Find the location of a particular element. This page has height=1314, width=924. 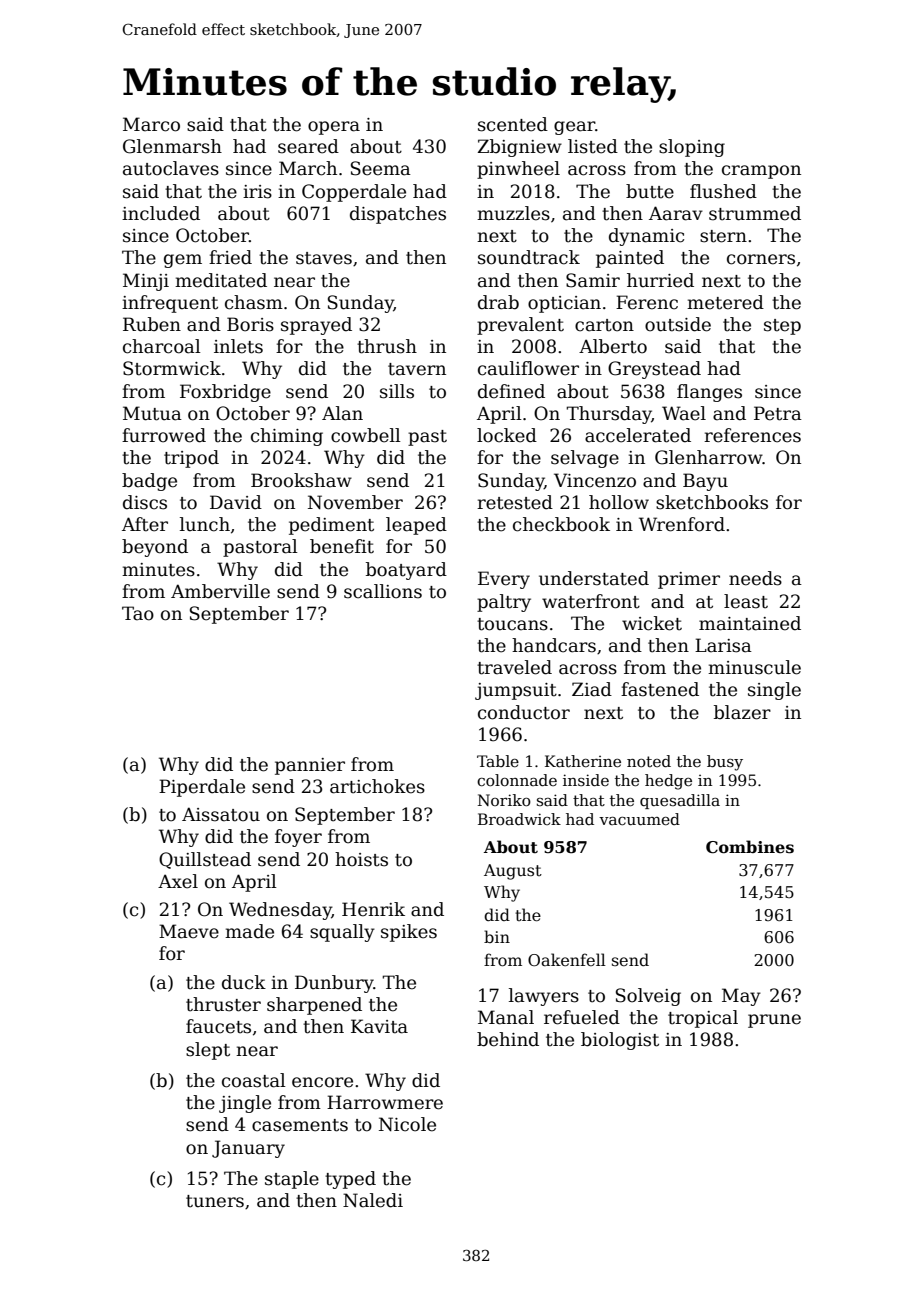

Maeve is located at coordinates (189, 931).
